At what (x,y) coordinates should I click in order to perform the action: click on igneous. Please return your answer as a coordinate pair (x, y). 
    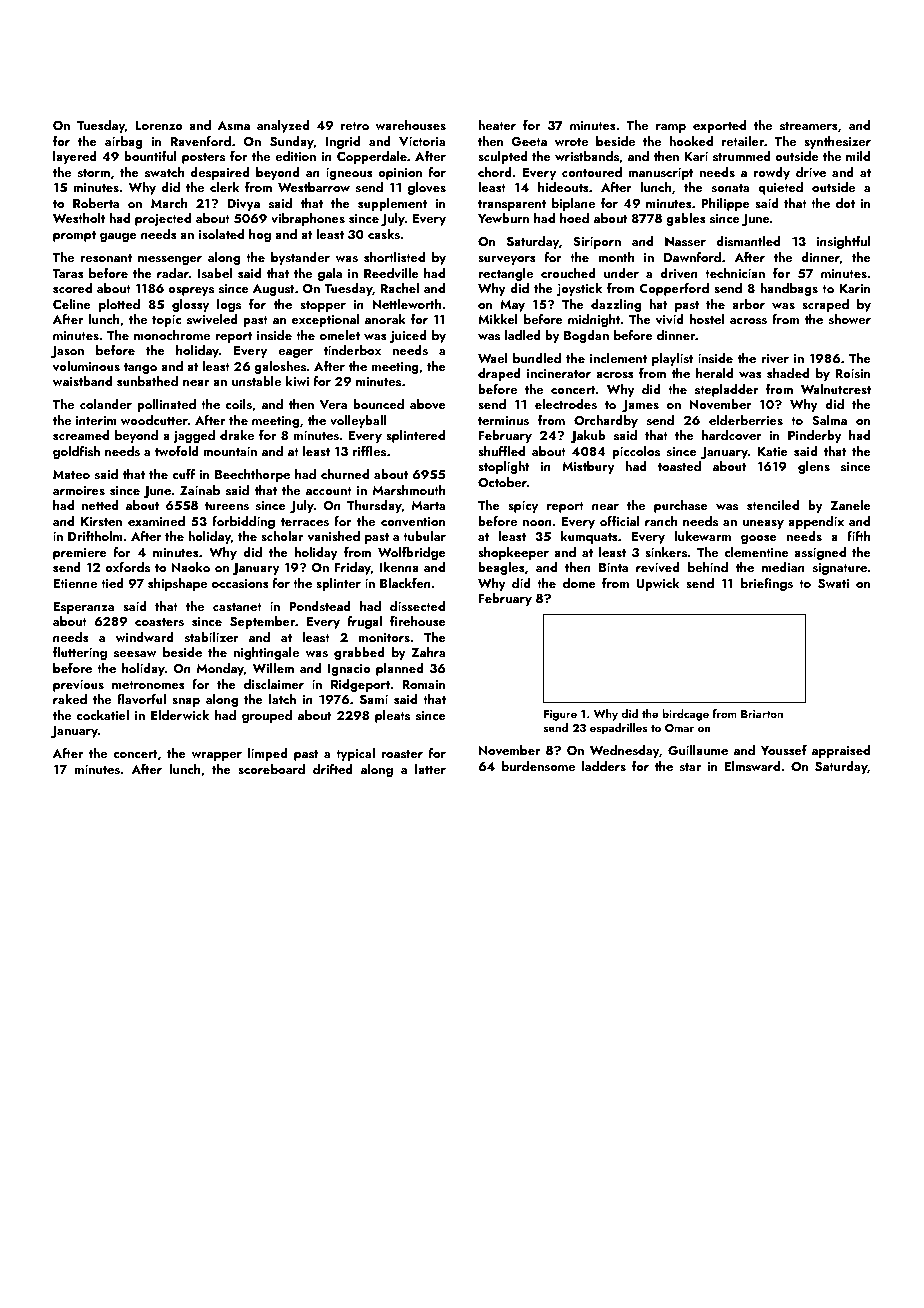
    Looking at the image, I should click on (349, 174).
